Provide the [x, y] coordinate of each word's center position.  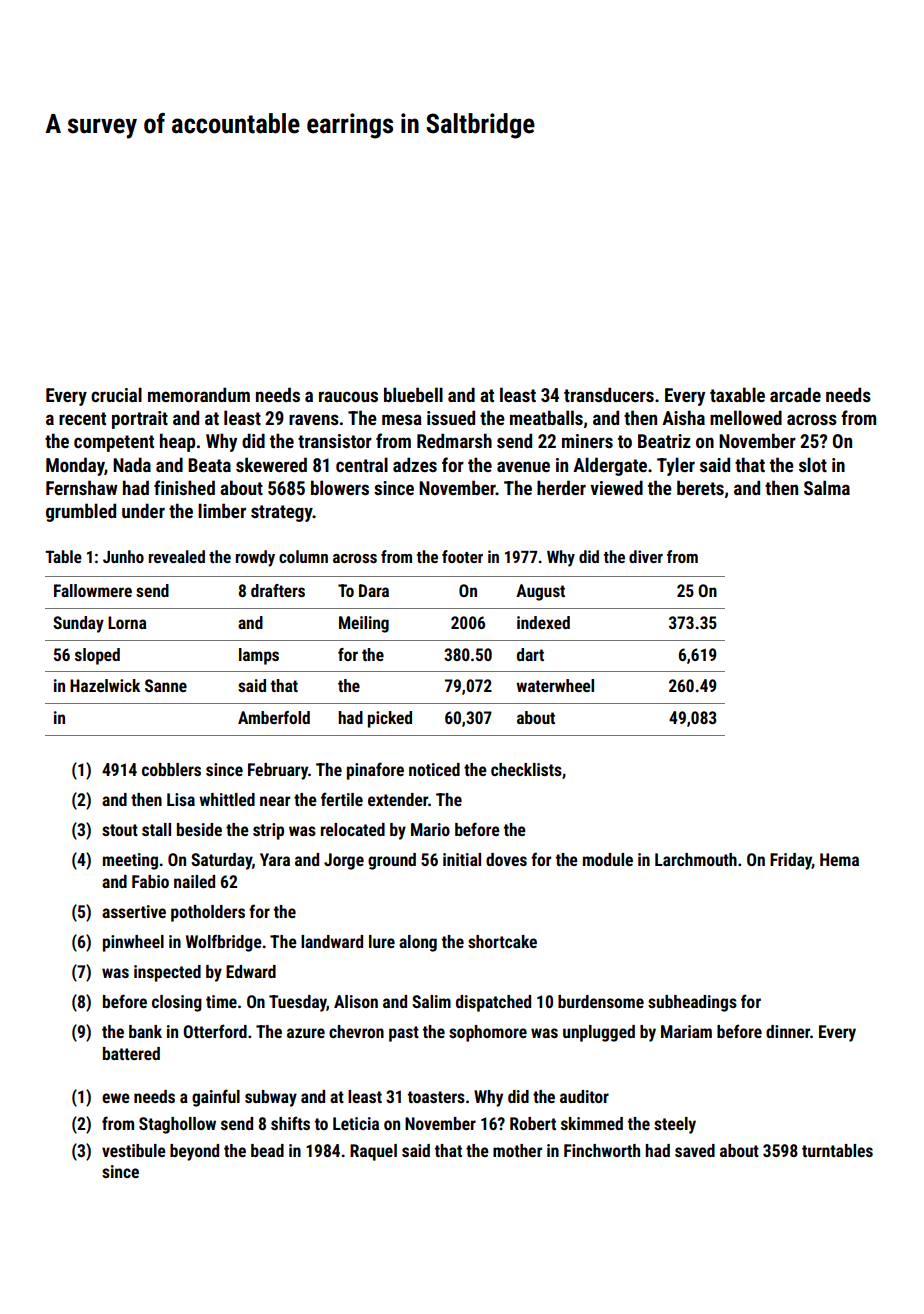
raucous [348, 396]
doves [506, 859]
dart [530, 654]
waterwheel [555, 685]
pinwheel [133, 943]
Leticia [356, 1123]
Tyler [676, 466]
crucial [116, 394]
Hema [839, 859]
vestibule [134, 1150]
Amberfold [274, 717]
